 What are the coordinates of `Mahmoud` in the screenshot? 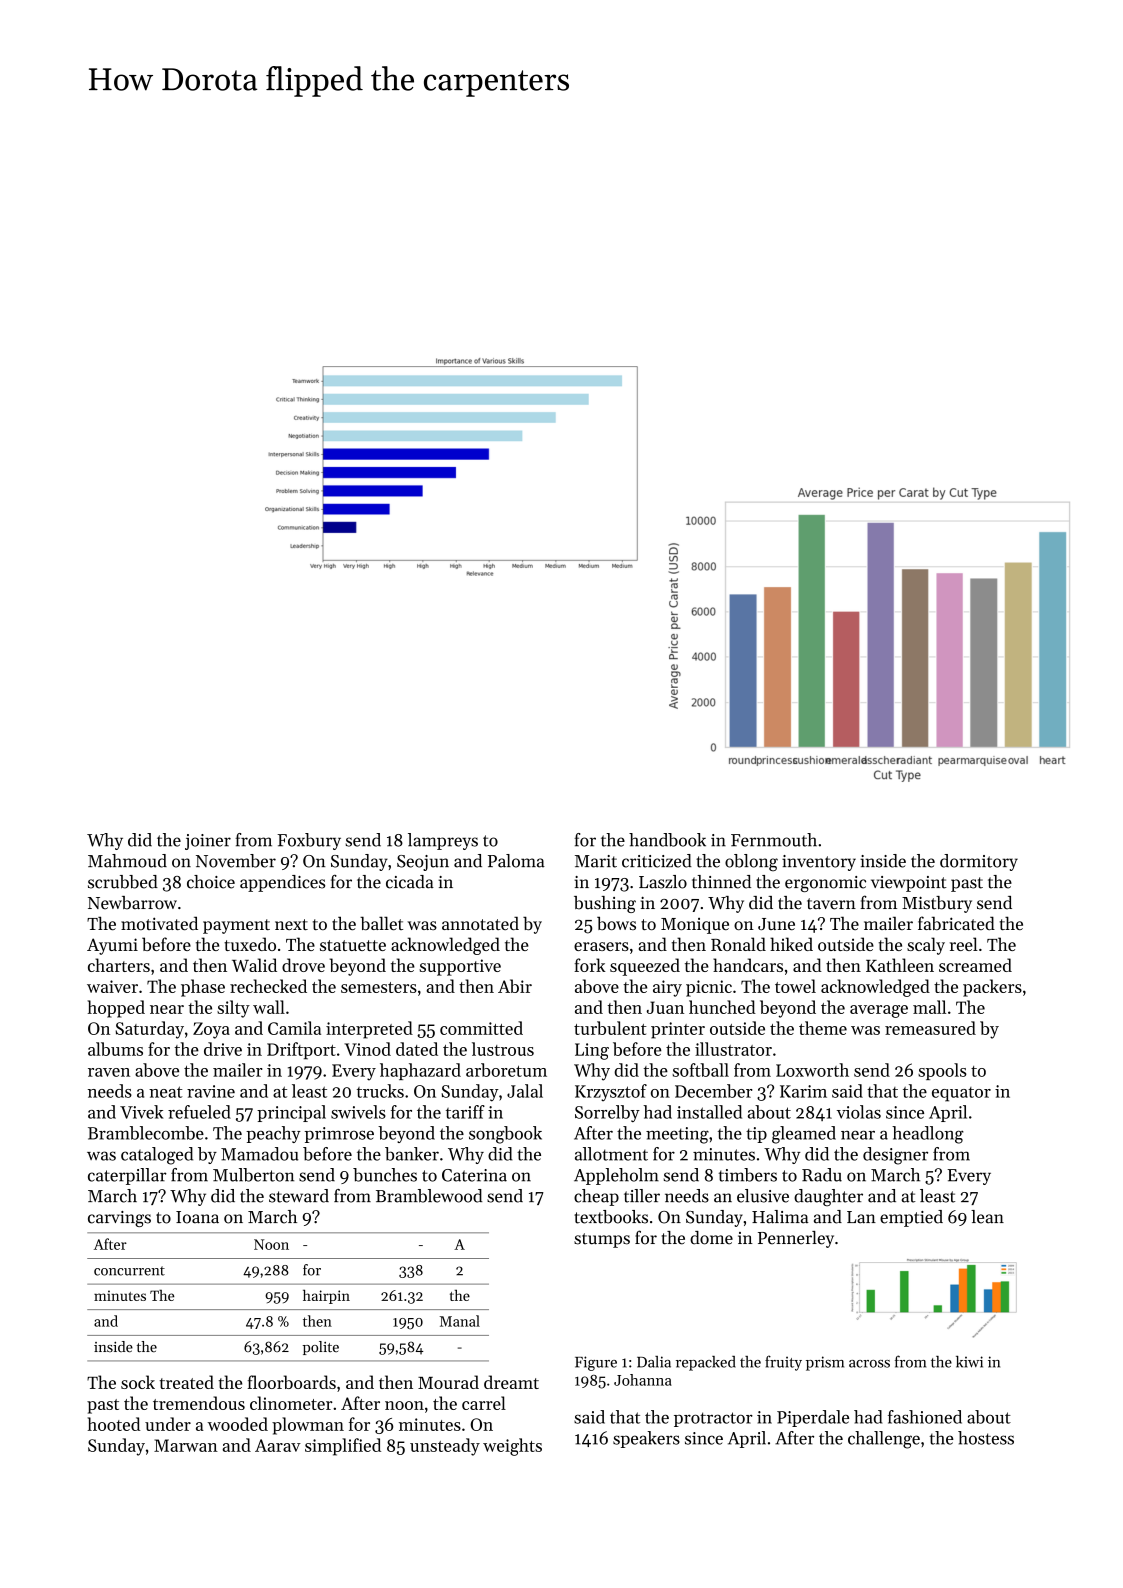 It's located at (127, 861).
